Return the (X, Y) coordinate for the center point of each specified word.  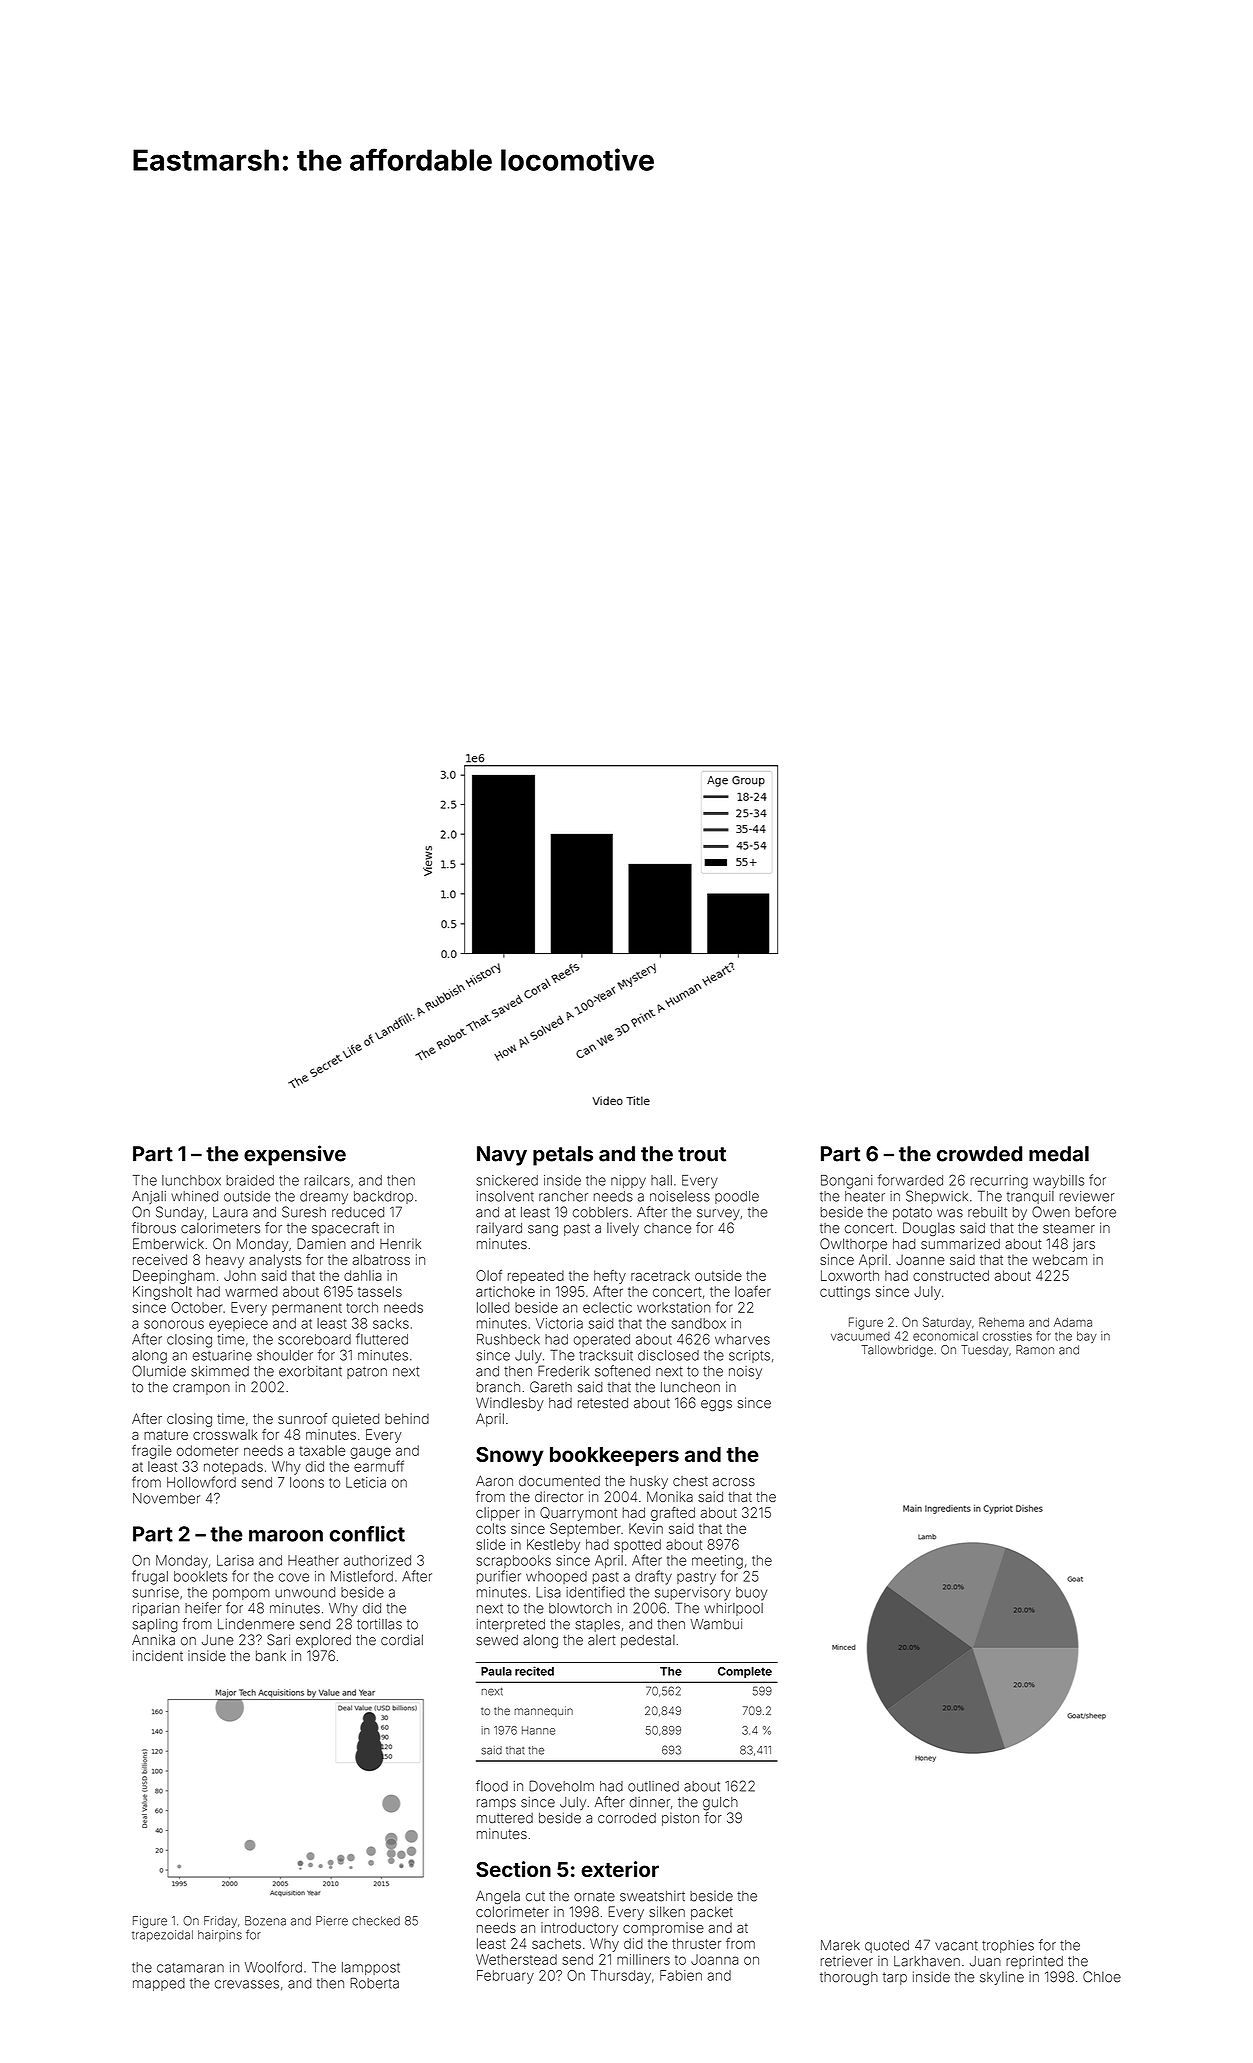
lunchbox (191, 1180)
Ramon (1035, 1350)
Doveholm (561, 1786)
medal (1059, 1154)
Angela (498, 1897)
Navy (502, 1156)
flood (492, 1786)
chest (690, 1481)
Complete (745, 1672)
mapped (159, 1984)
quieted (355, 1420)
